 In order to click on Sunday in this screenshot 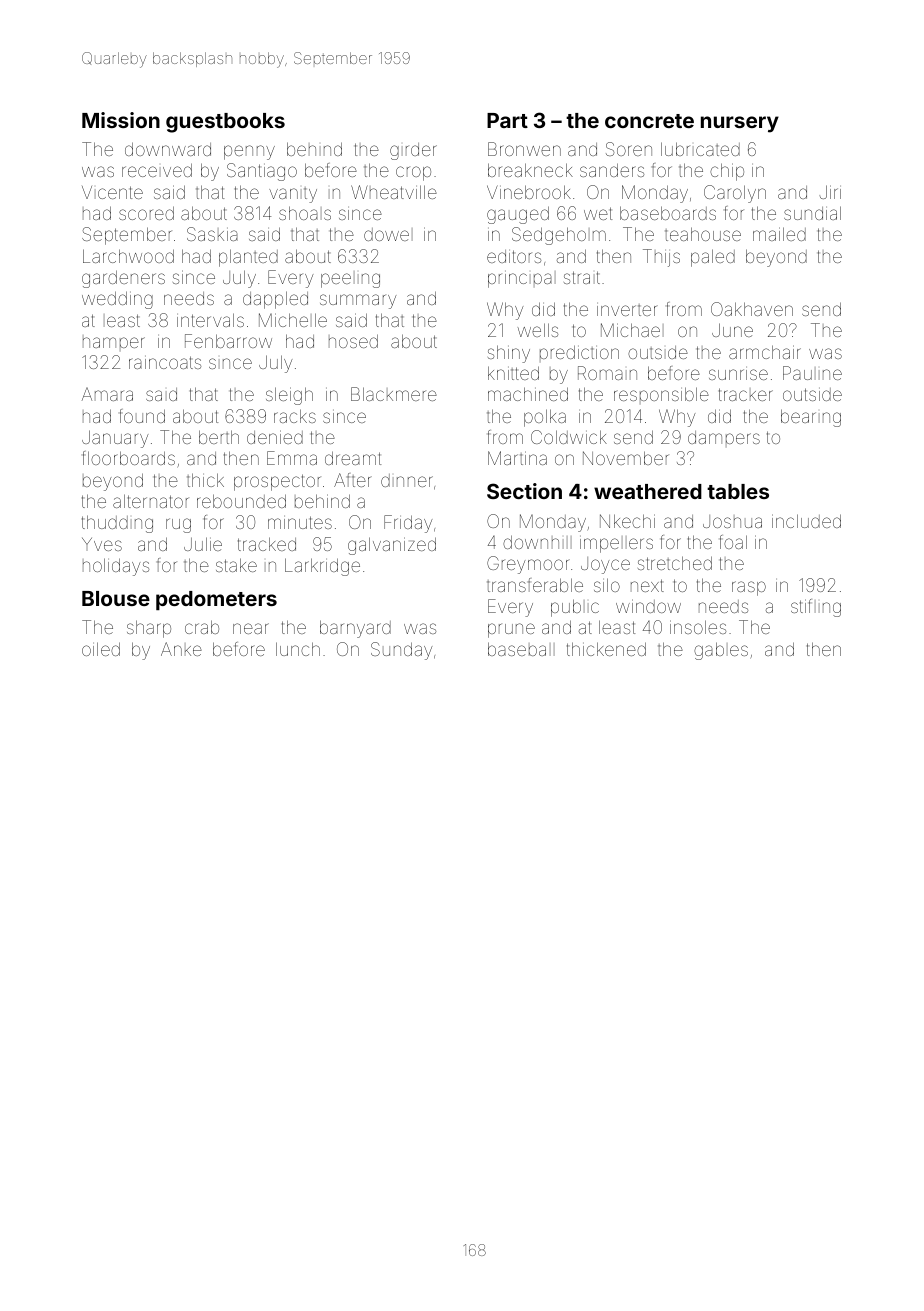, I will do `click(401, 651)`.
